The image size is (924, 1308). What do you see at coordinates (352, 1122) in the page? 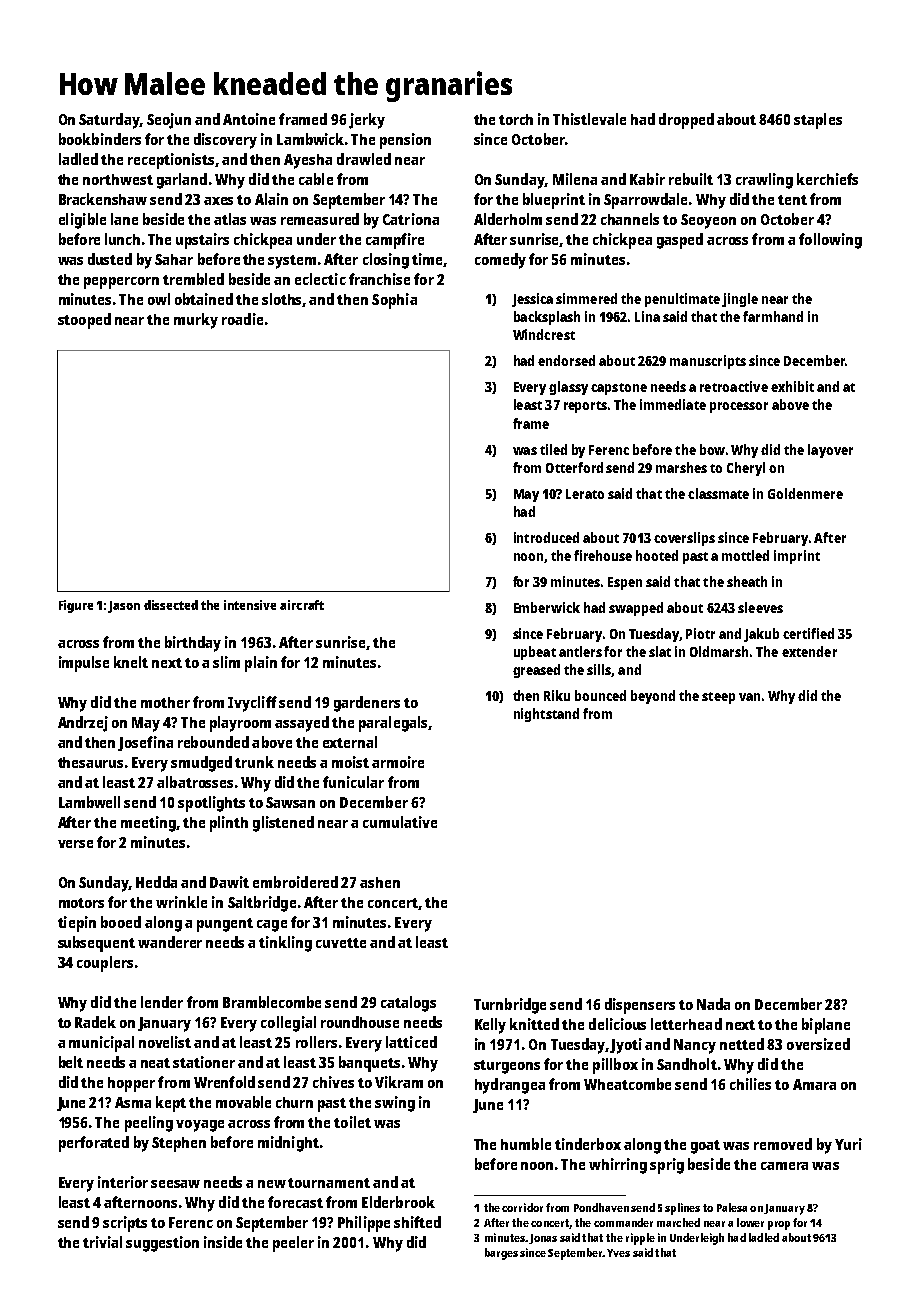
I see `toilet` at bounding box center [352, 1122].
